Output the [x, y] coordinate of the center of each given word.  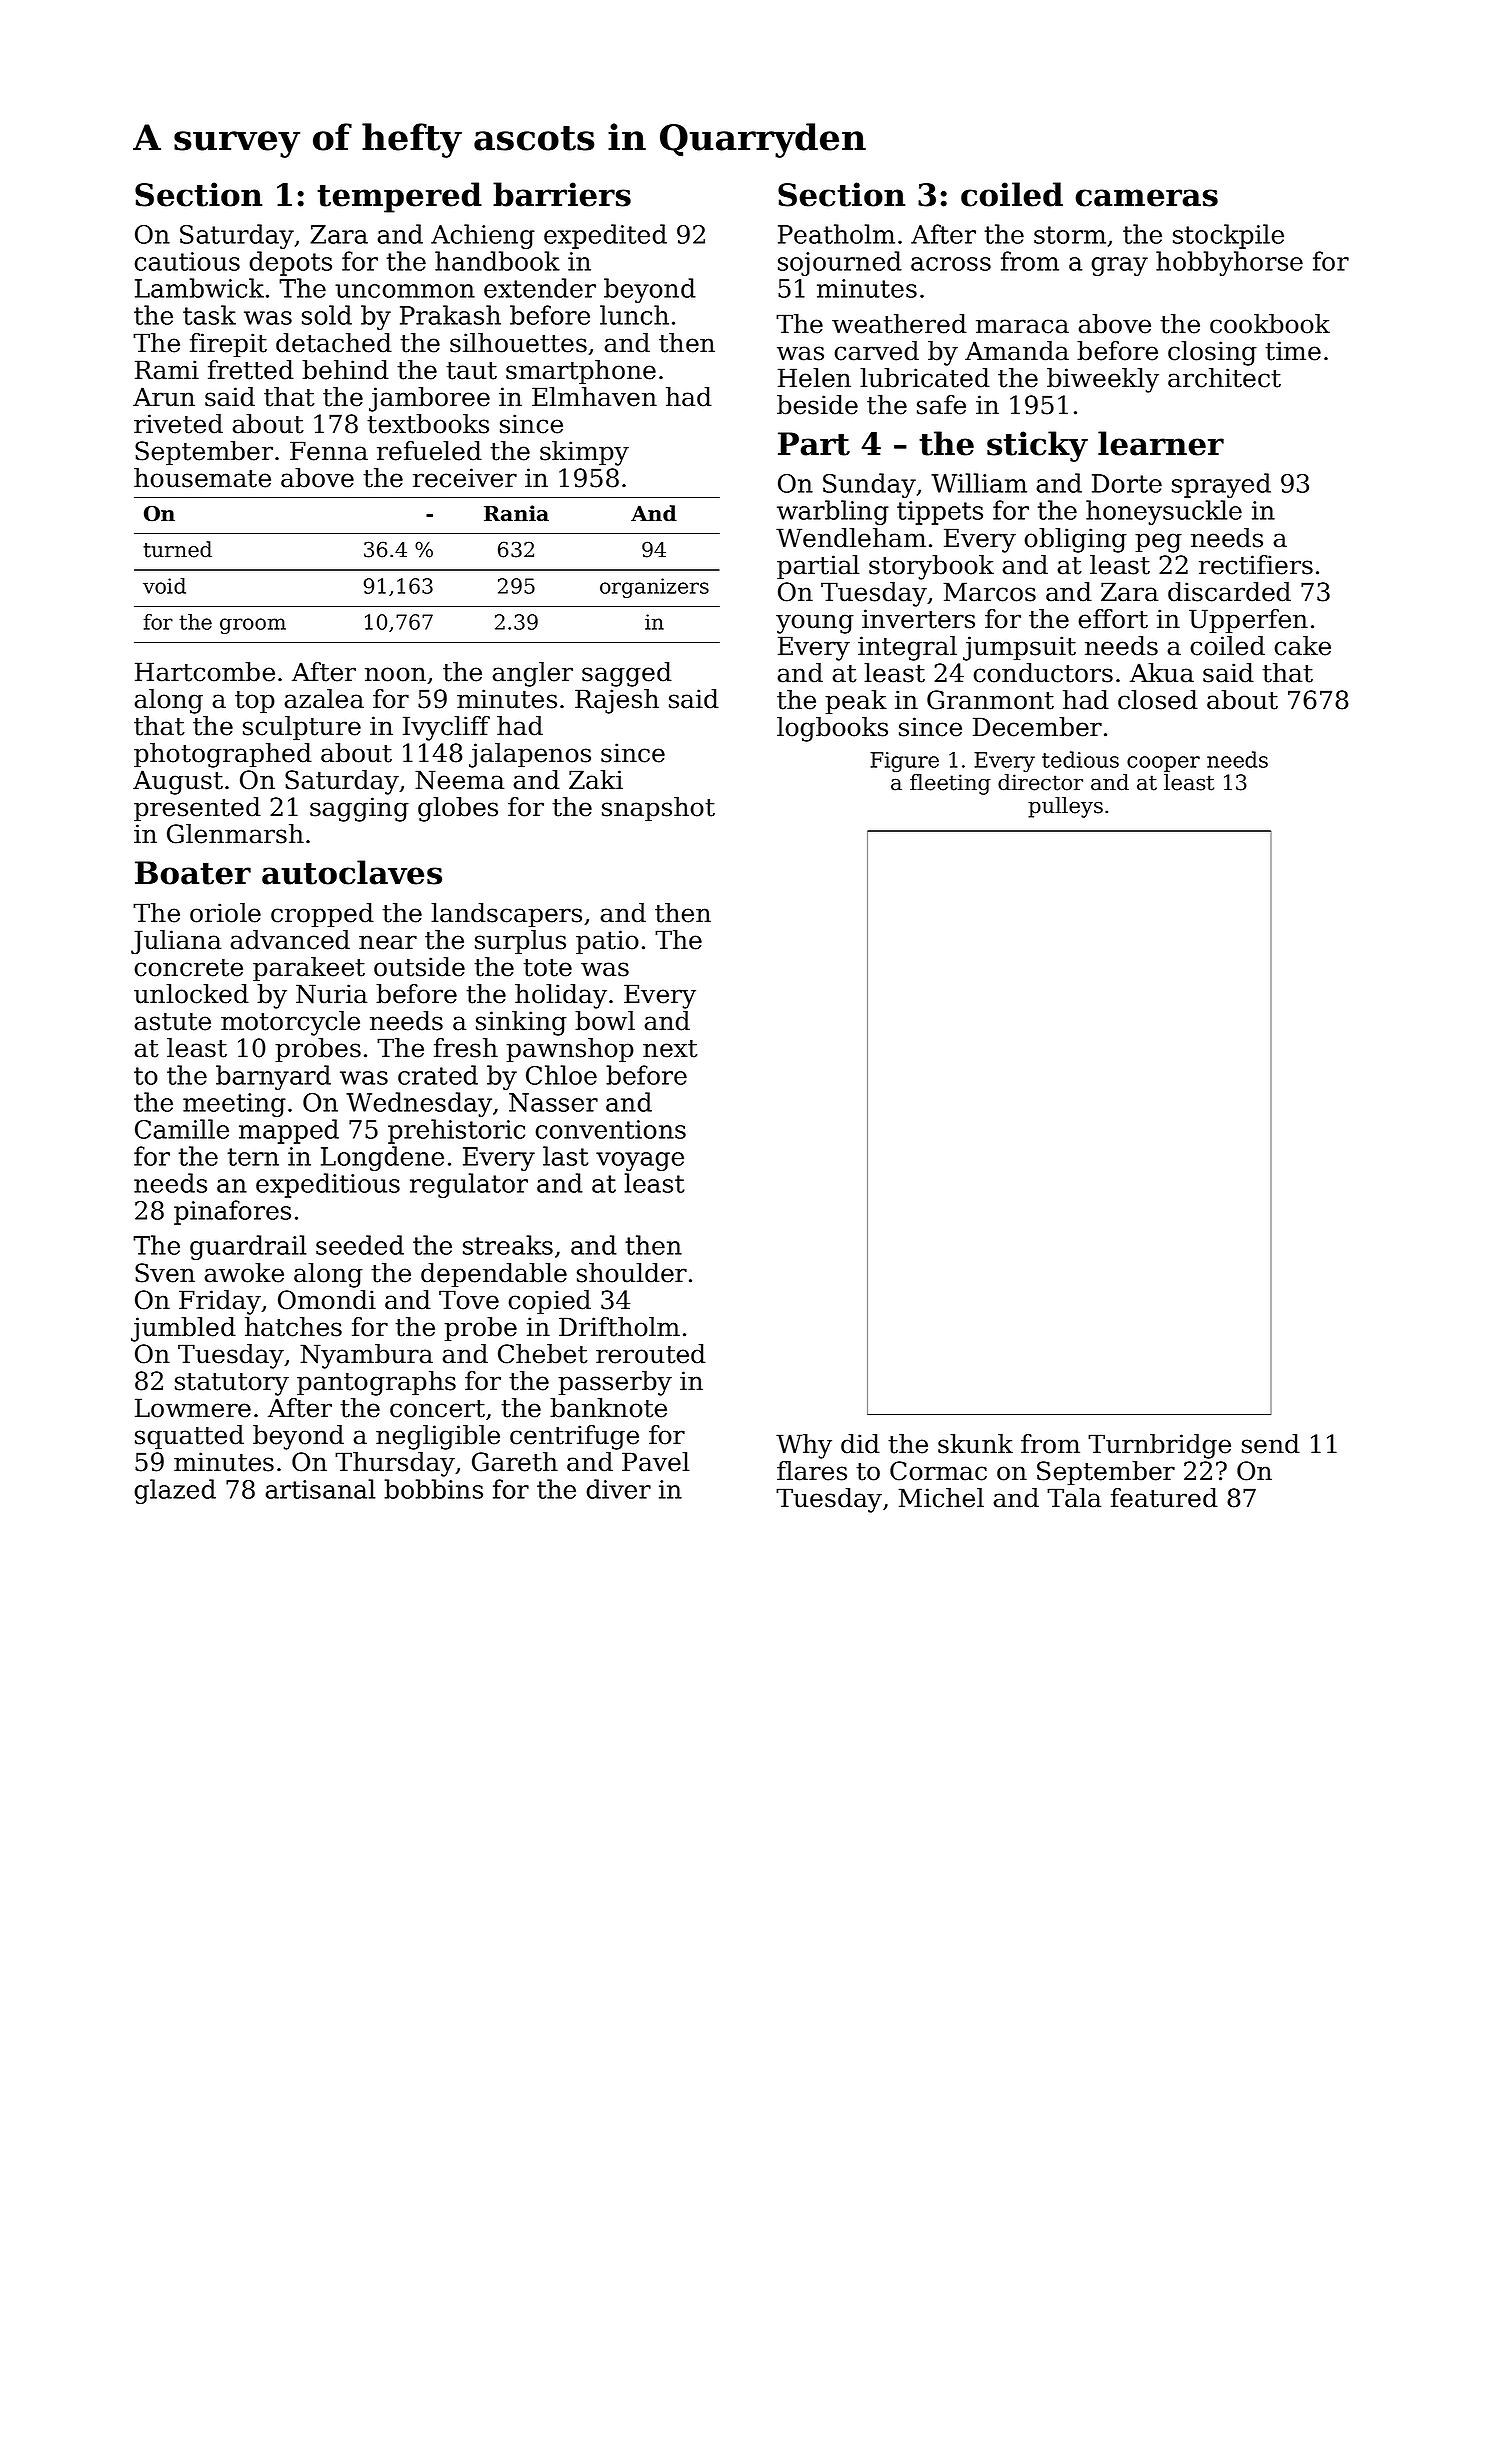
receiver [465, 478]
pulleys [1065, 807]
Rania [516, 513]
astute [172, 1022]
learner [1161, 443]
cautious [187, 261]
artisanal [320, 1489]
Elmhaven [594, 397]
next [670, 1049]
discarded [1229, 592]
